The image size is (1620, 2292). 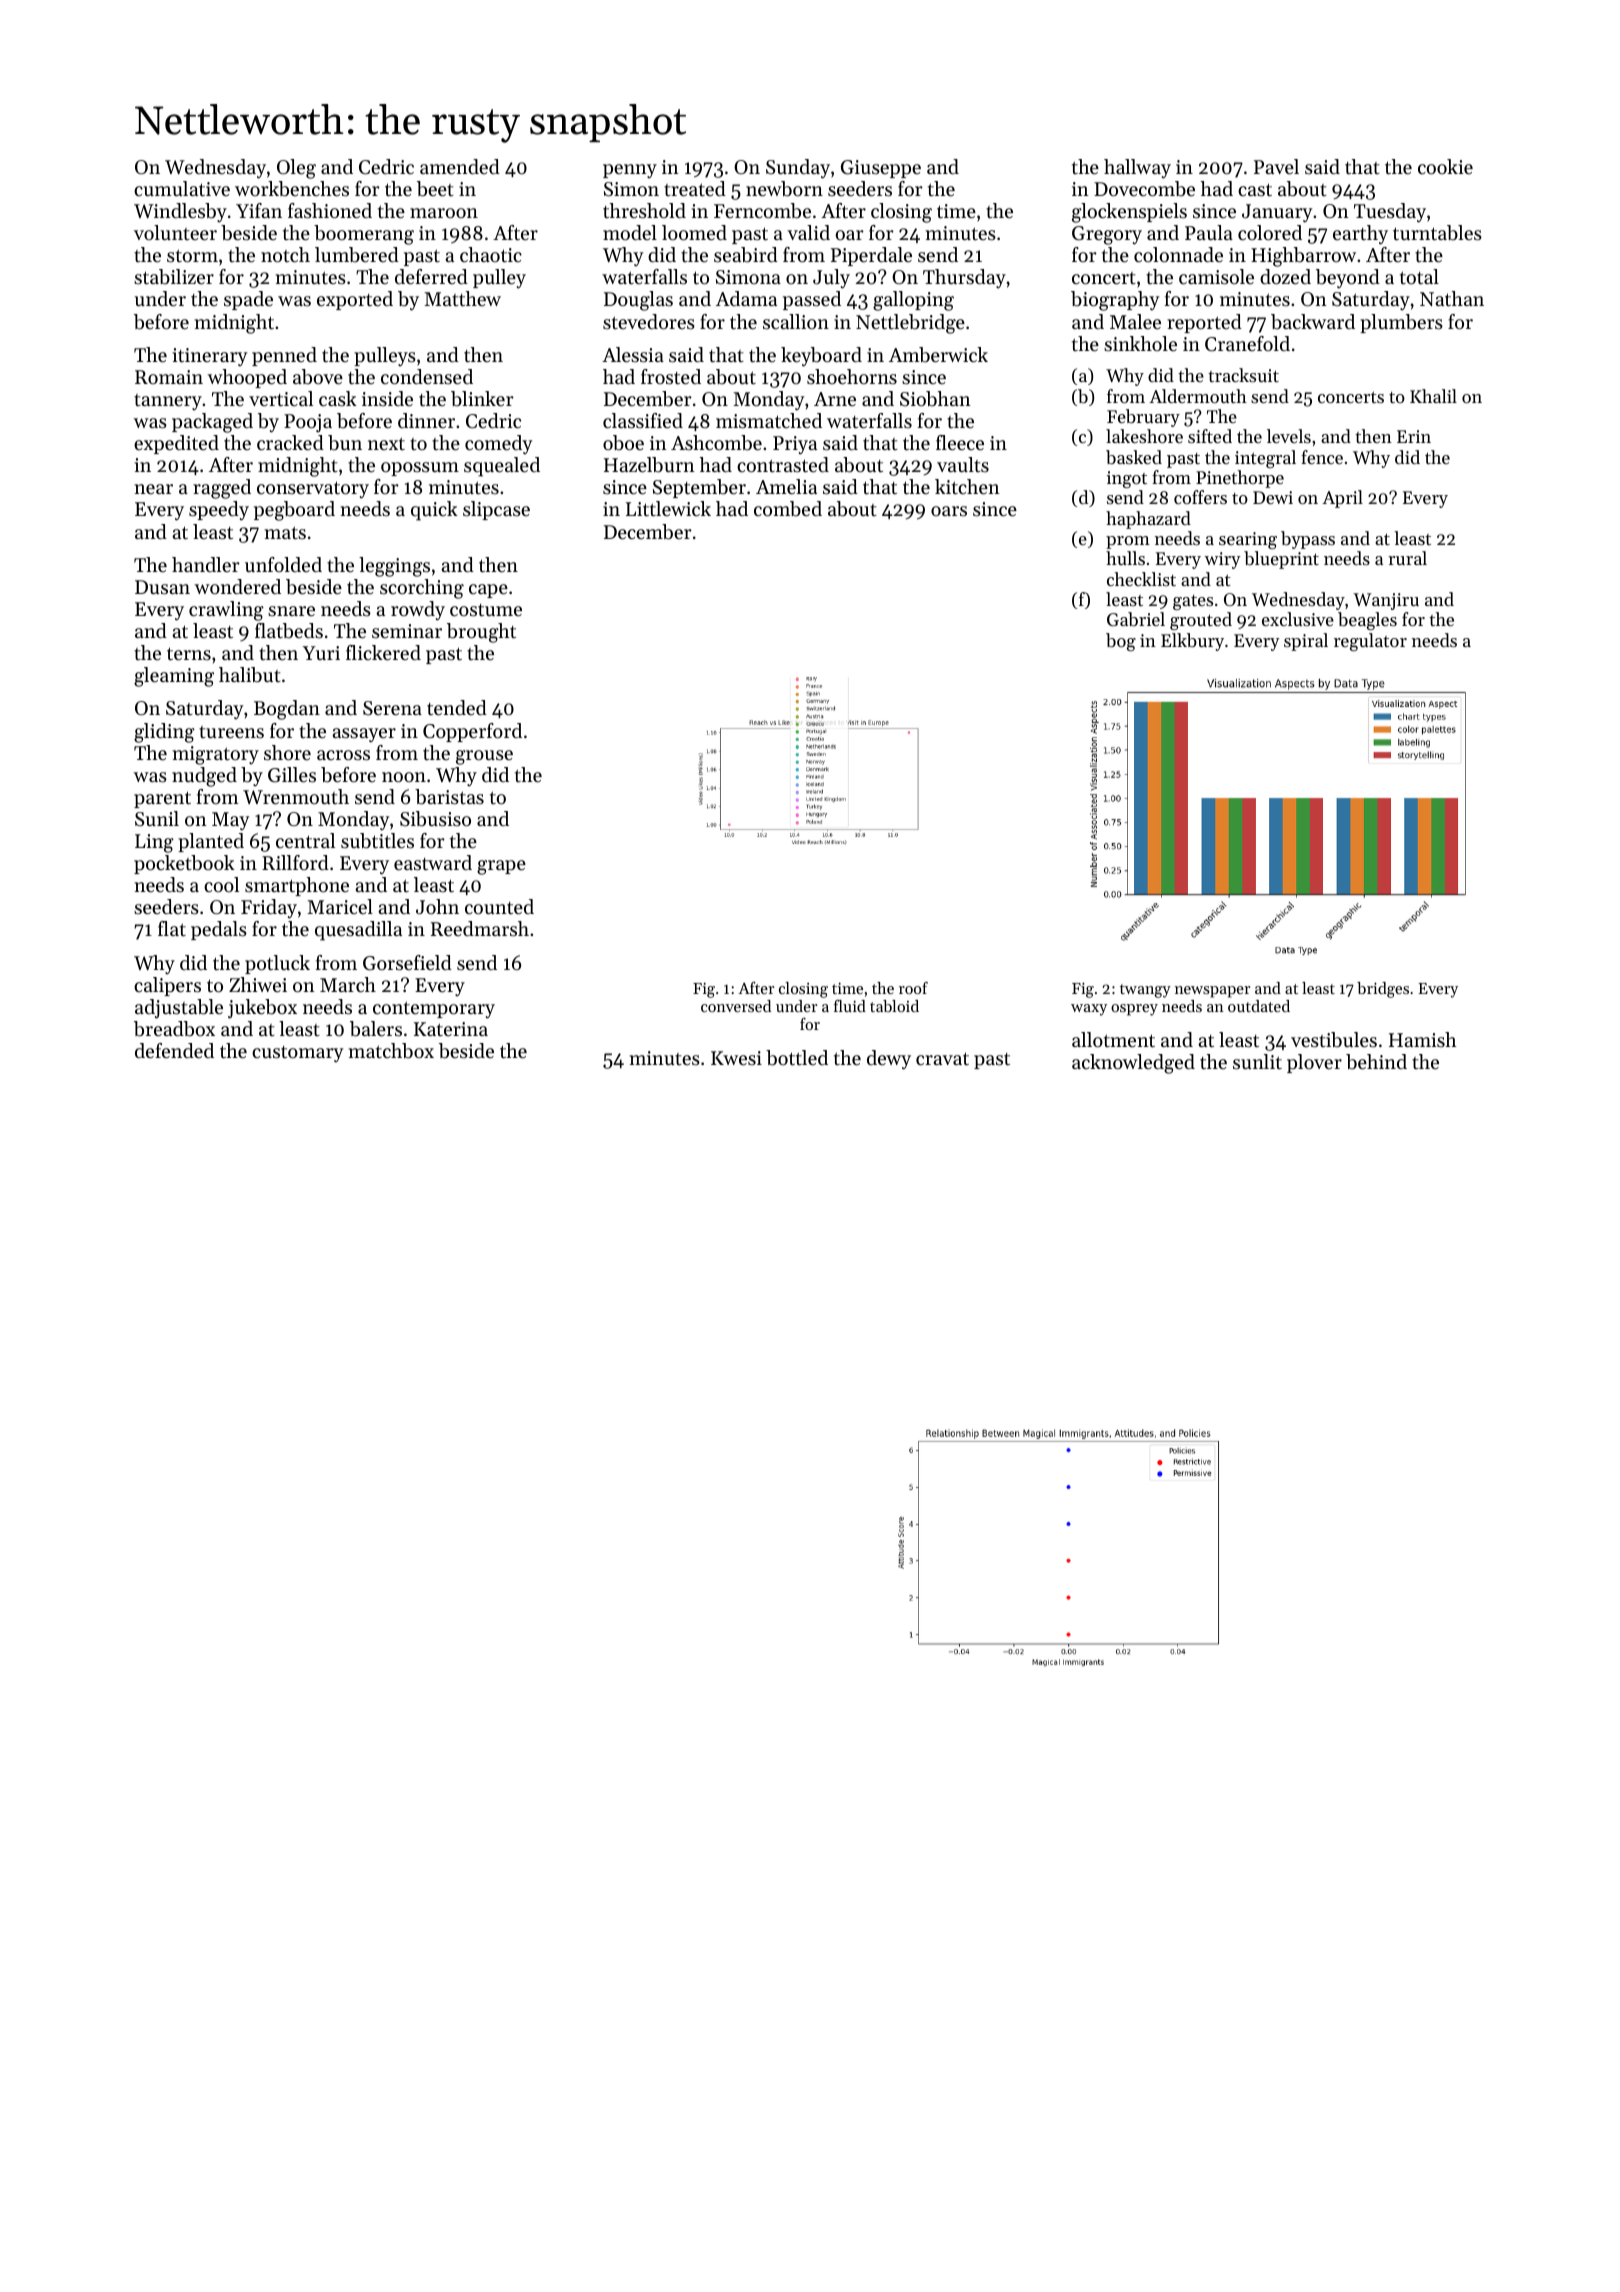 What do you see at coordinates (501, 867) in the screenshot?
I see `grape` at bounding box center [501, 867].
